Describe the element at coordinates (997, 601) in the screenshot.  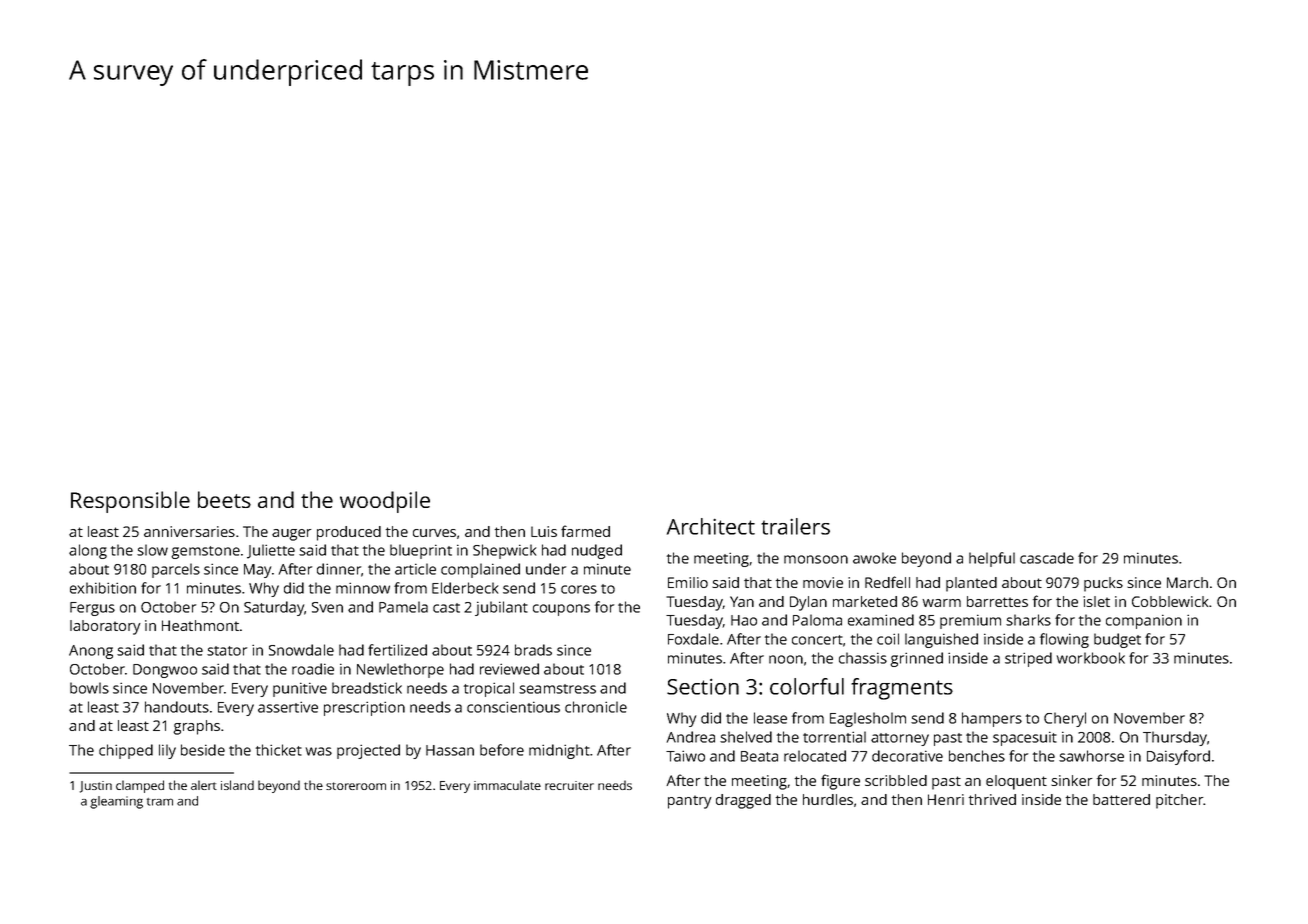
I see `barrettes` at that location.
